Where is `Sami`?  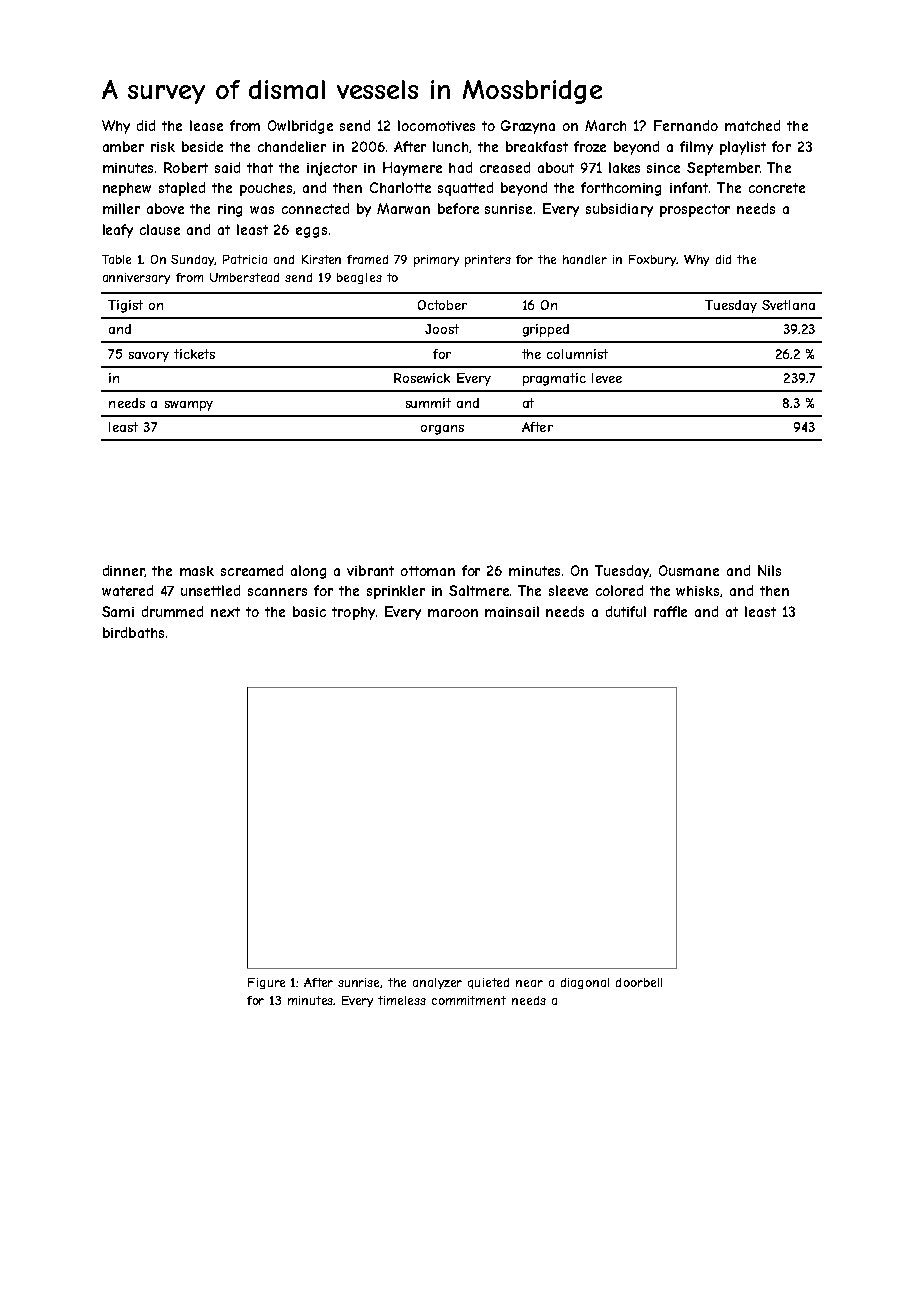
Sami is located at coordinates (118, 611).
